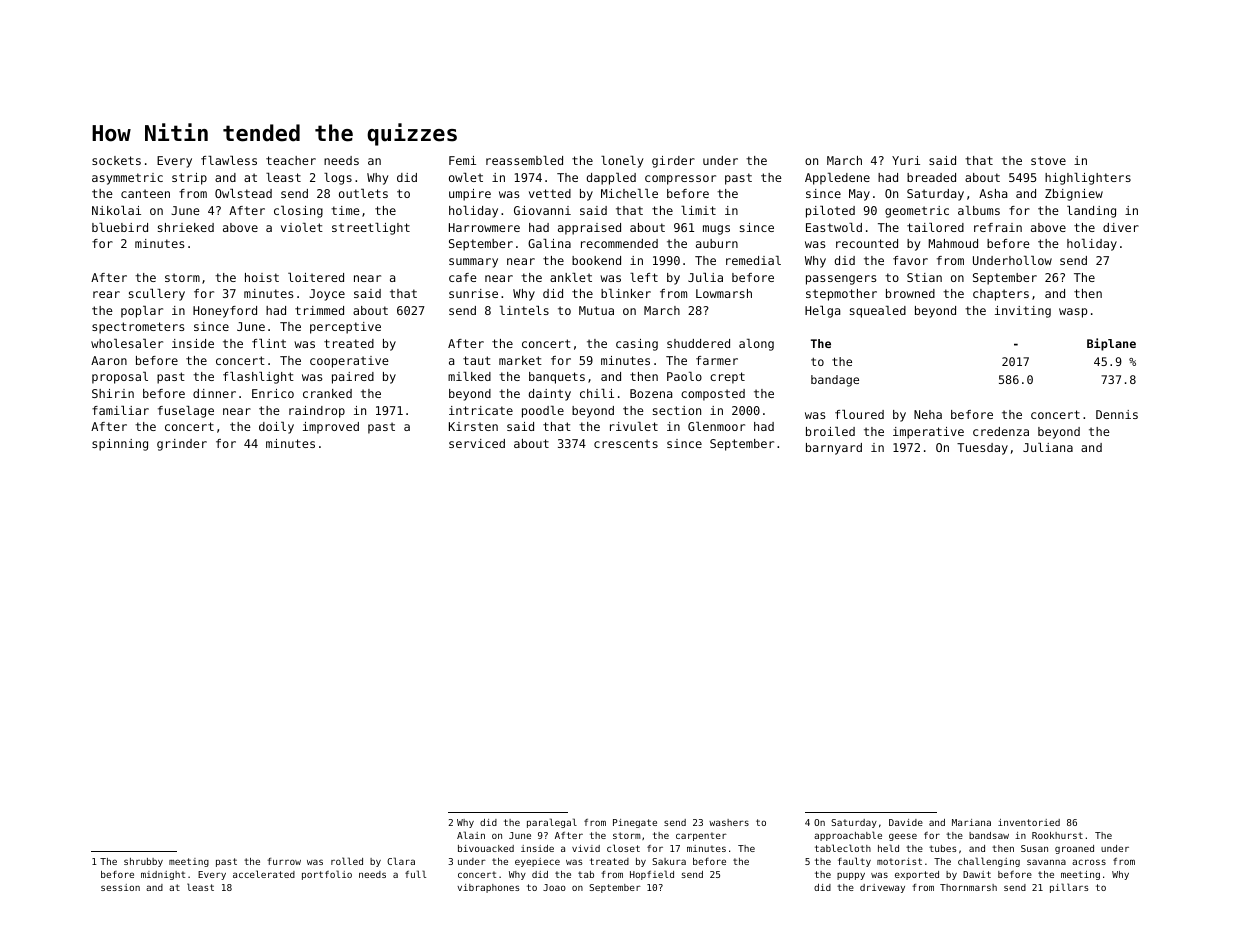 The image size is (1233, 952). I want to click on canteen, so click(145, 193).
